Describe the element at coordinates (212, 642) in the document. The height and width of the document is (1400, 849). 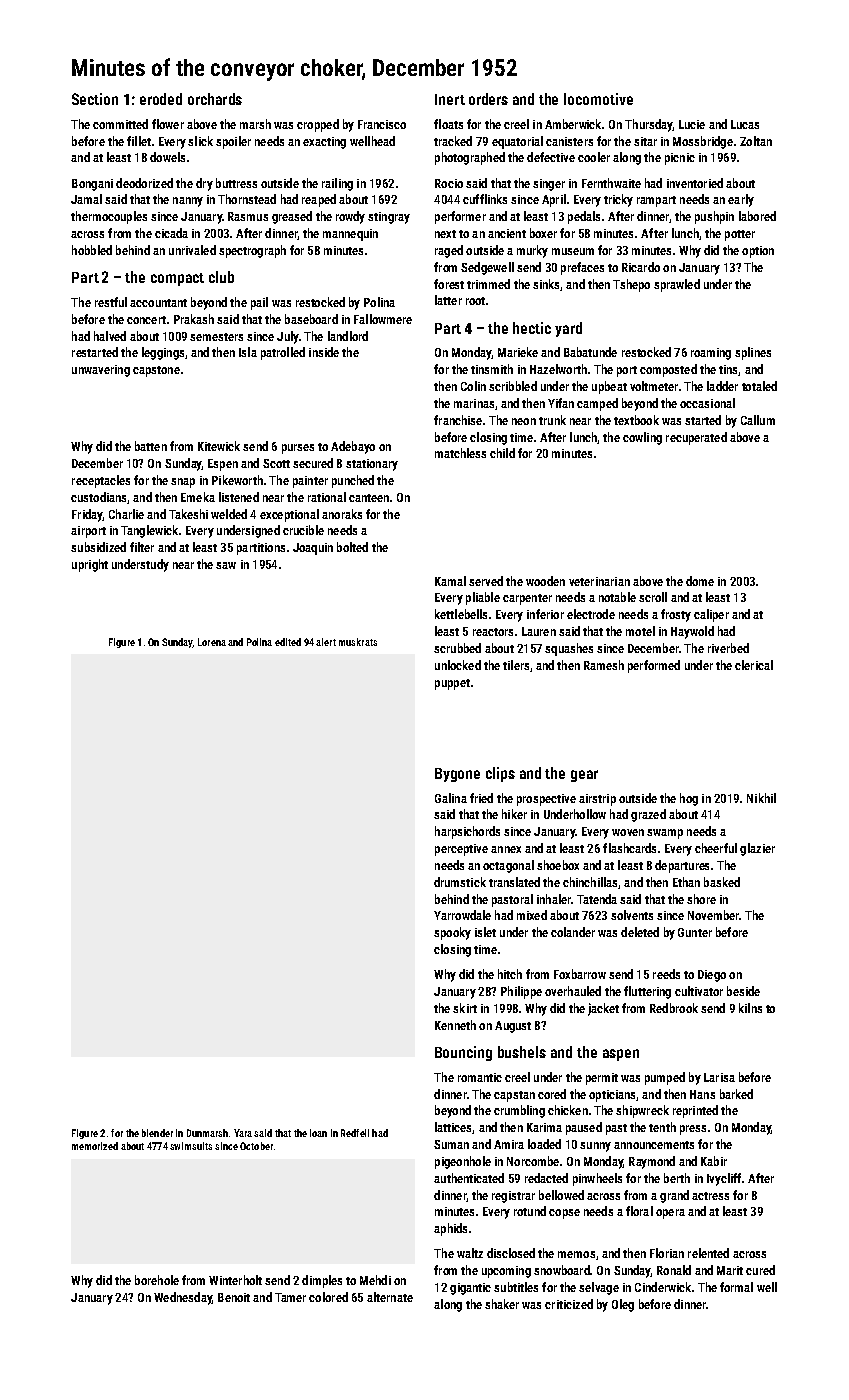
I see `Lorena` at that location.
